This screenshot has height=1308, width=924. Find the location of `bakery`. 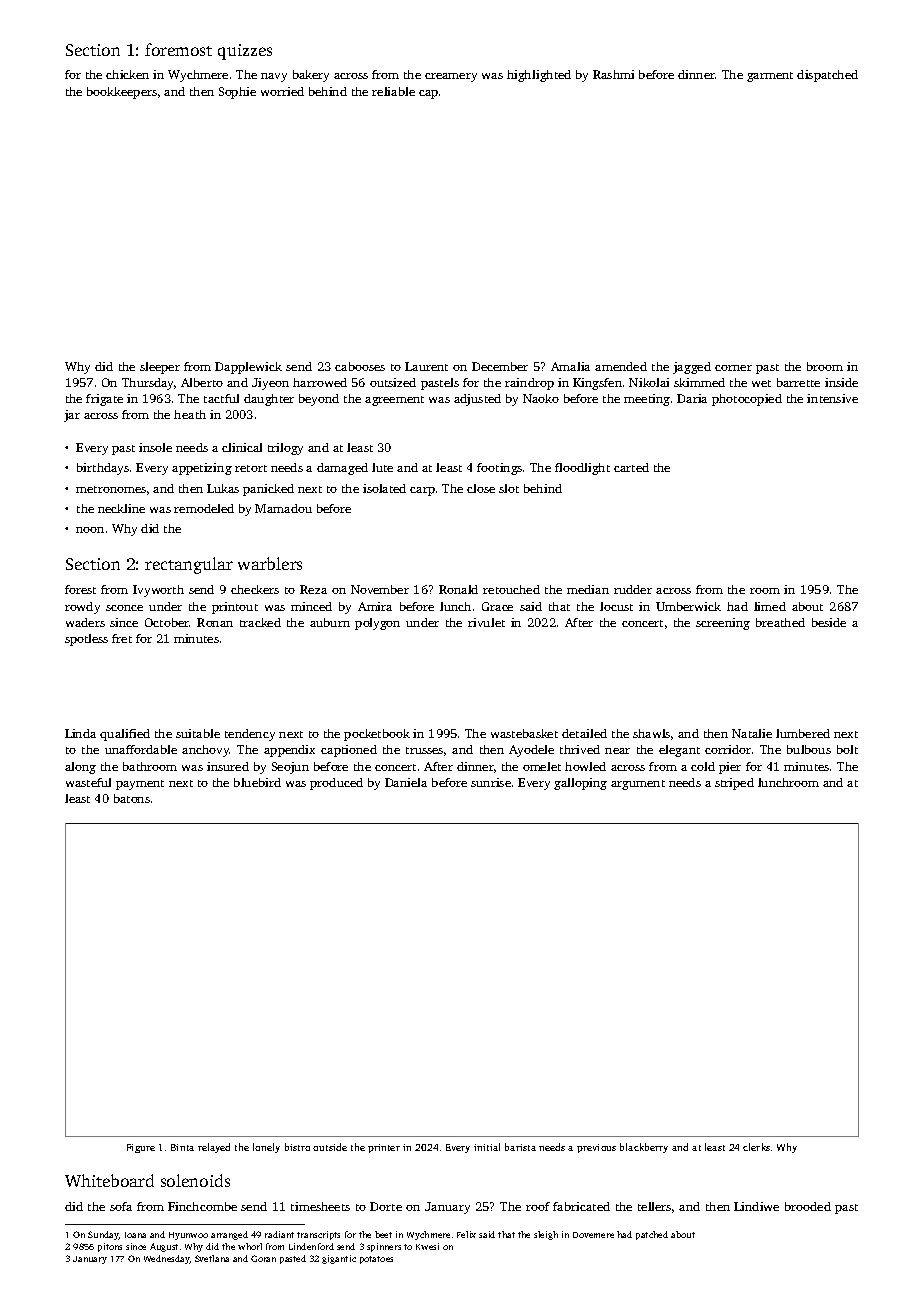

bakery is located at coordinates (311, 76).
